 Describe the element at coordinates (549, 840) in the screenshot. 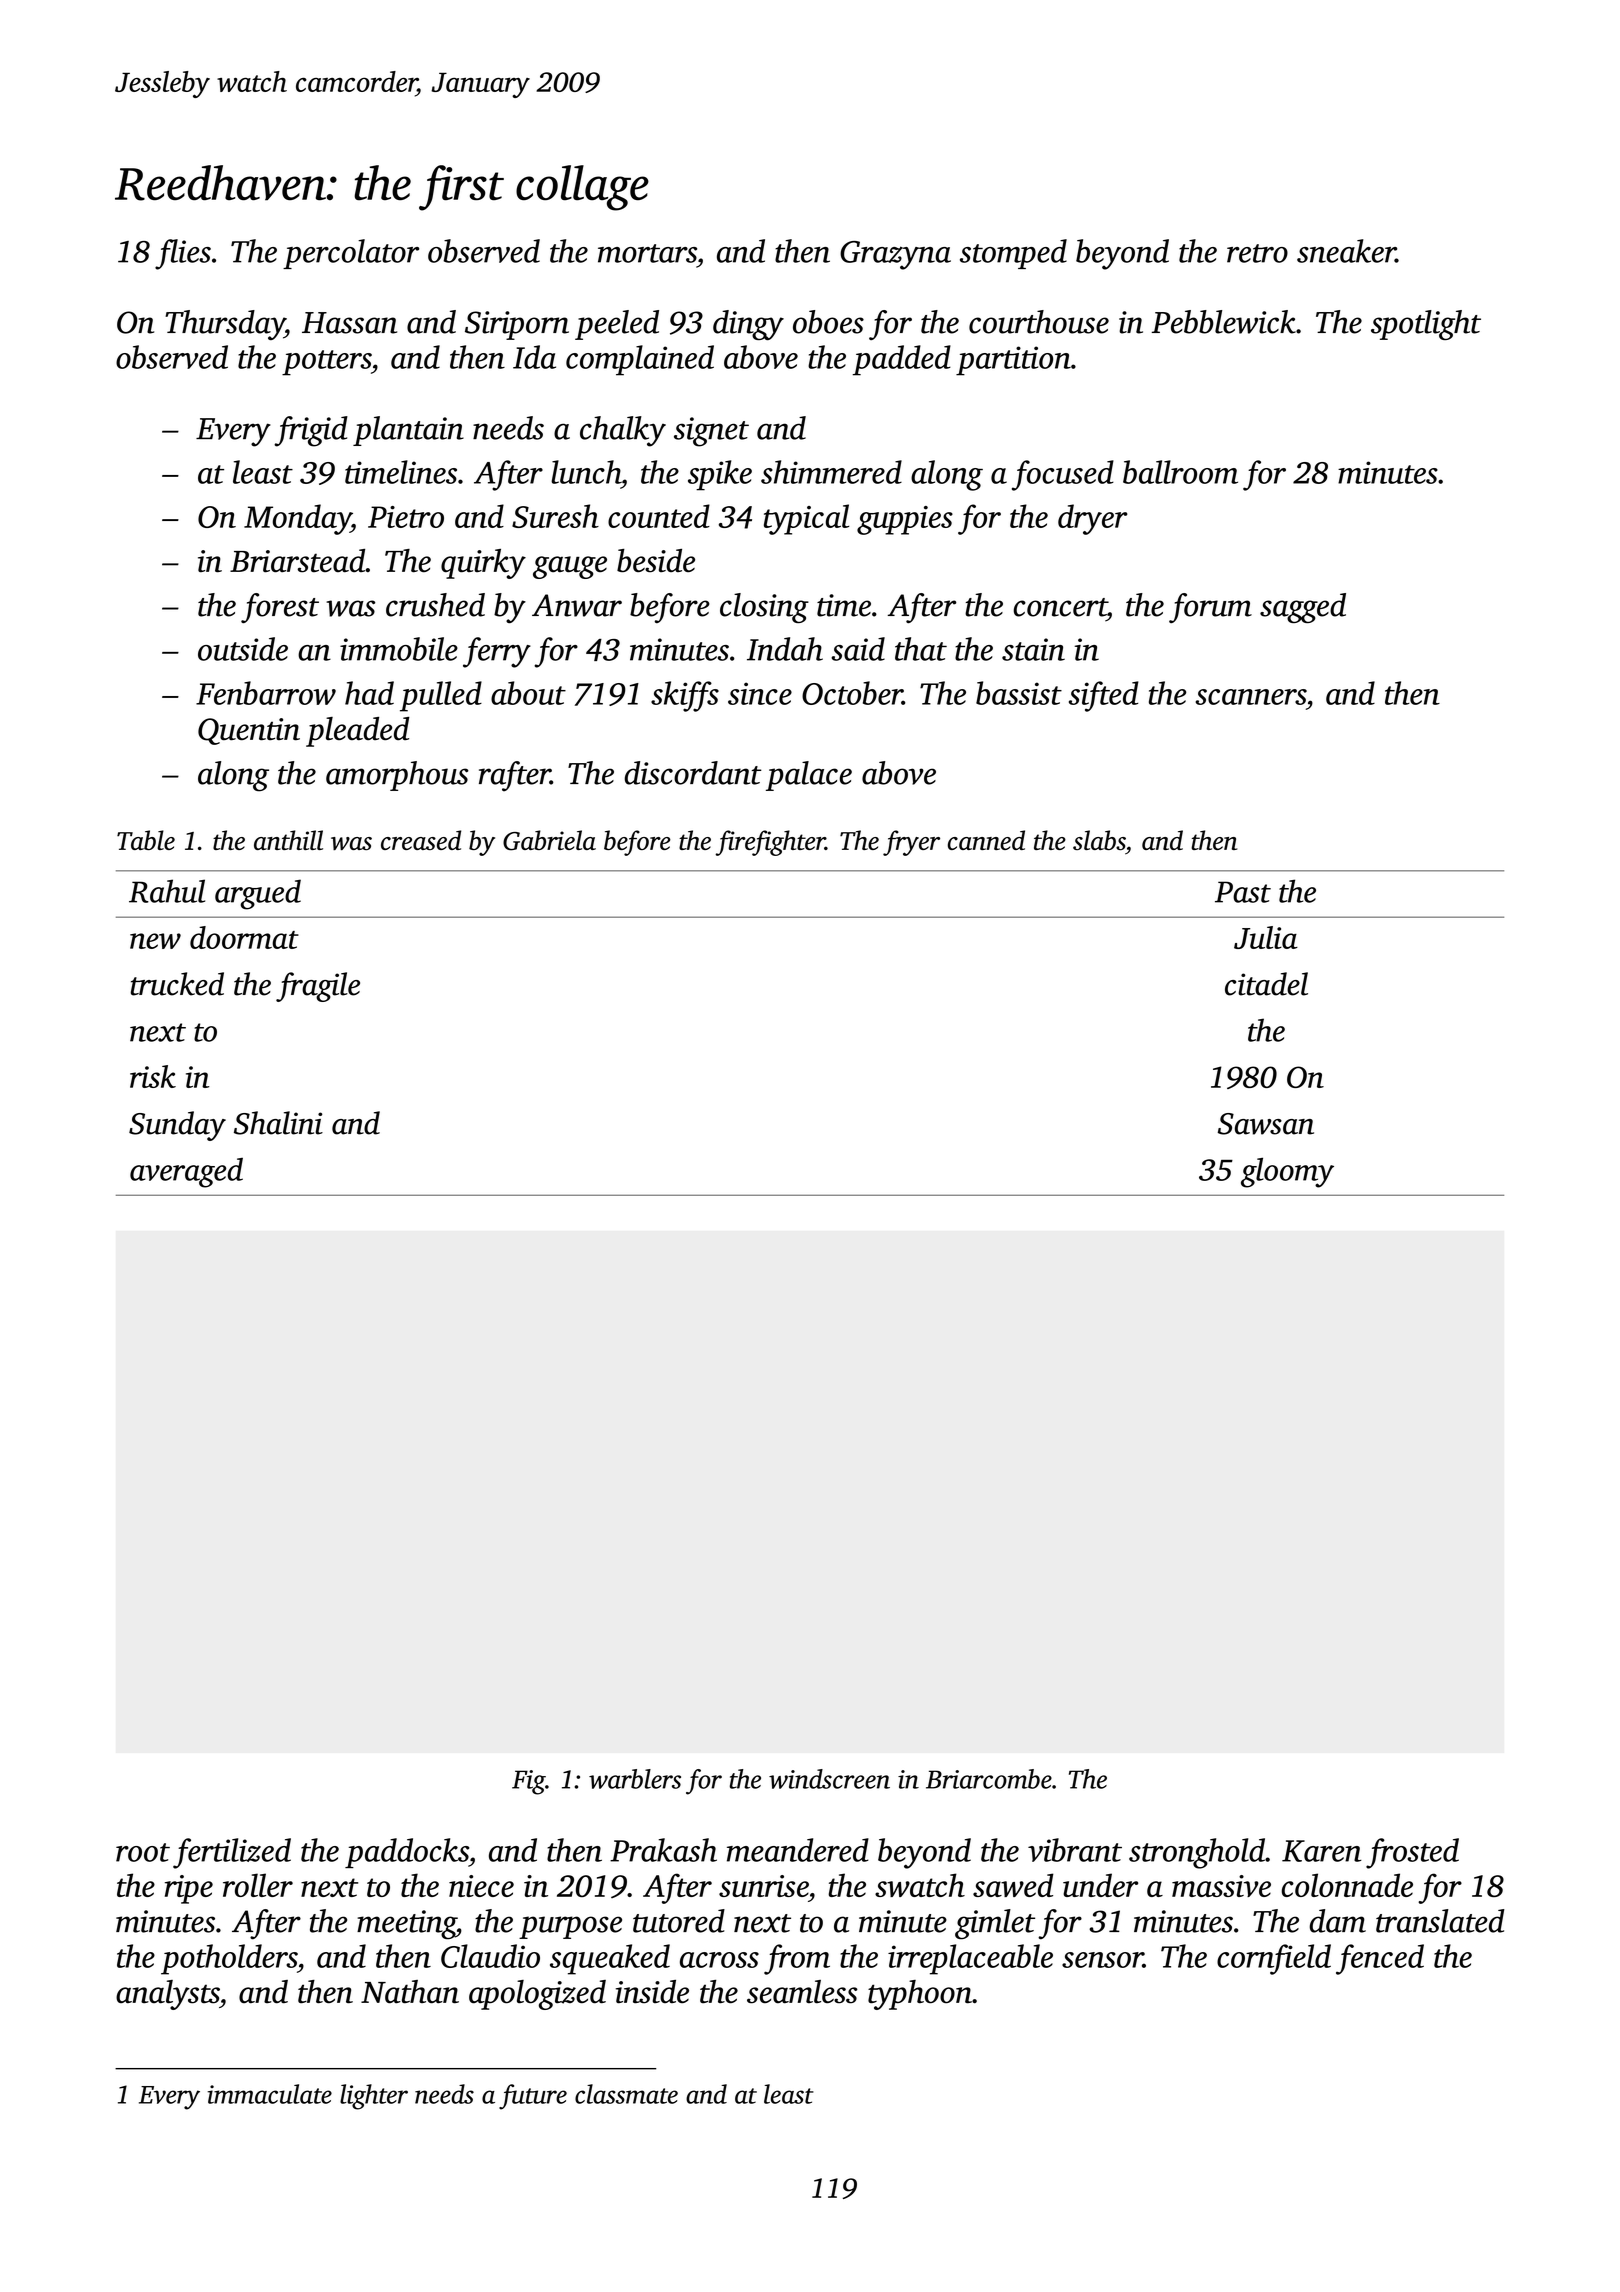

I see `Gabriela` at that location.
